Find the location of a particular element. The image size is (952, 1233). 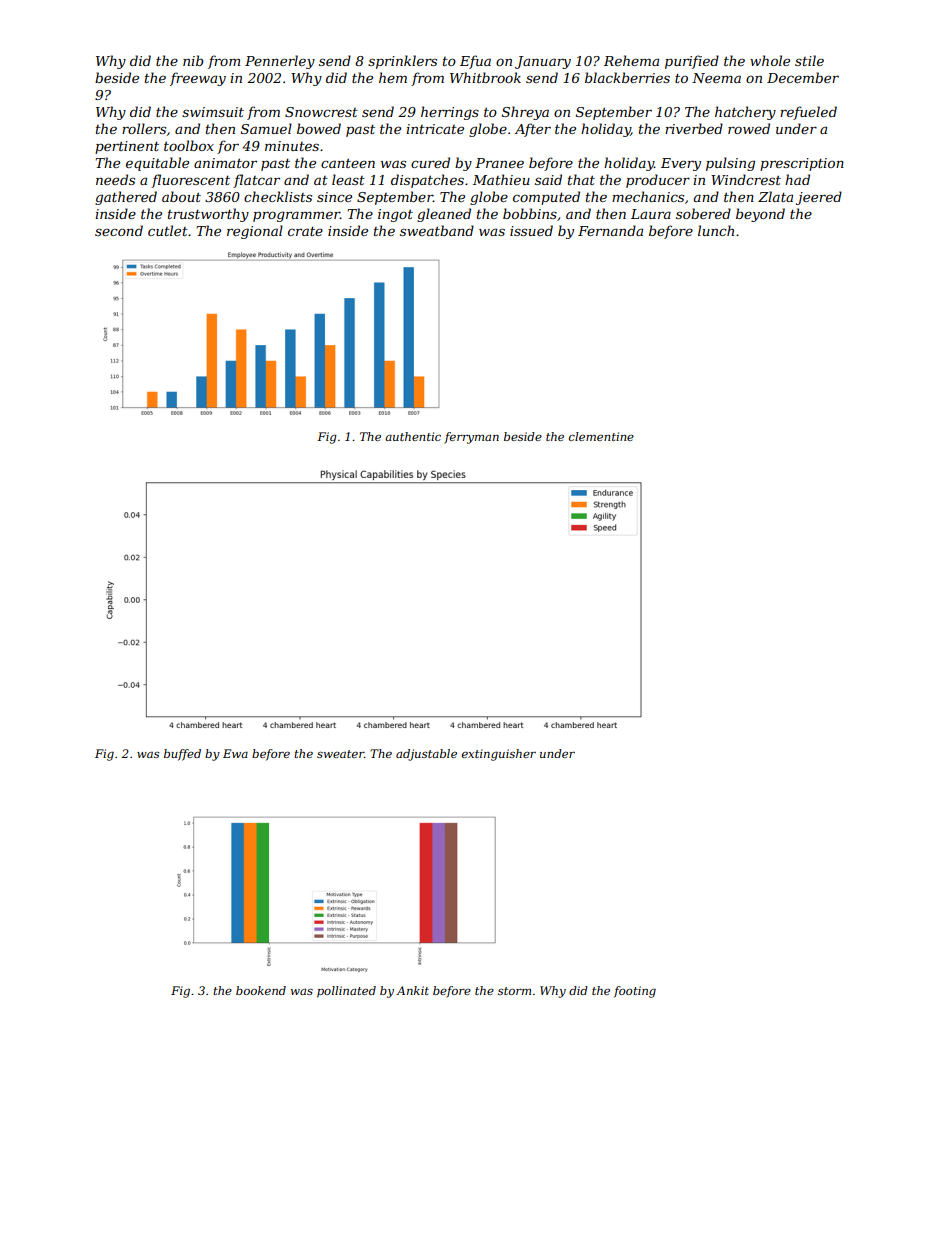

lunch is located at coordinates (716, 230).
